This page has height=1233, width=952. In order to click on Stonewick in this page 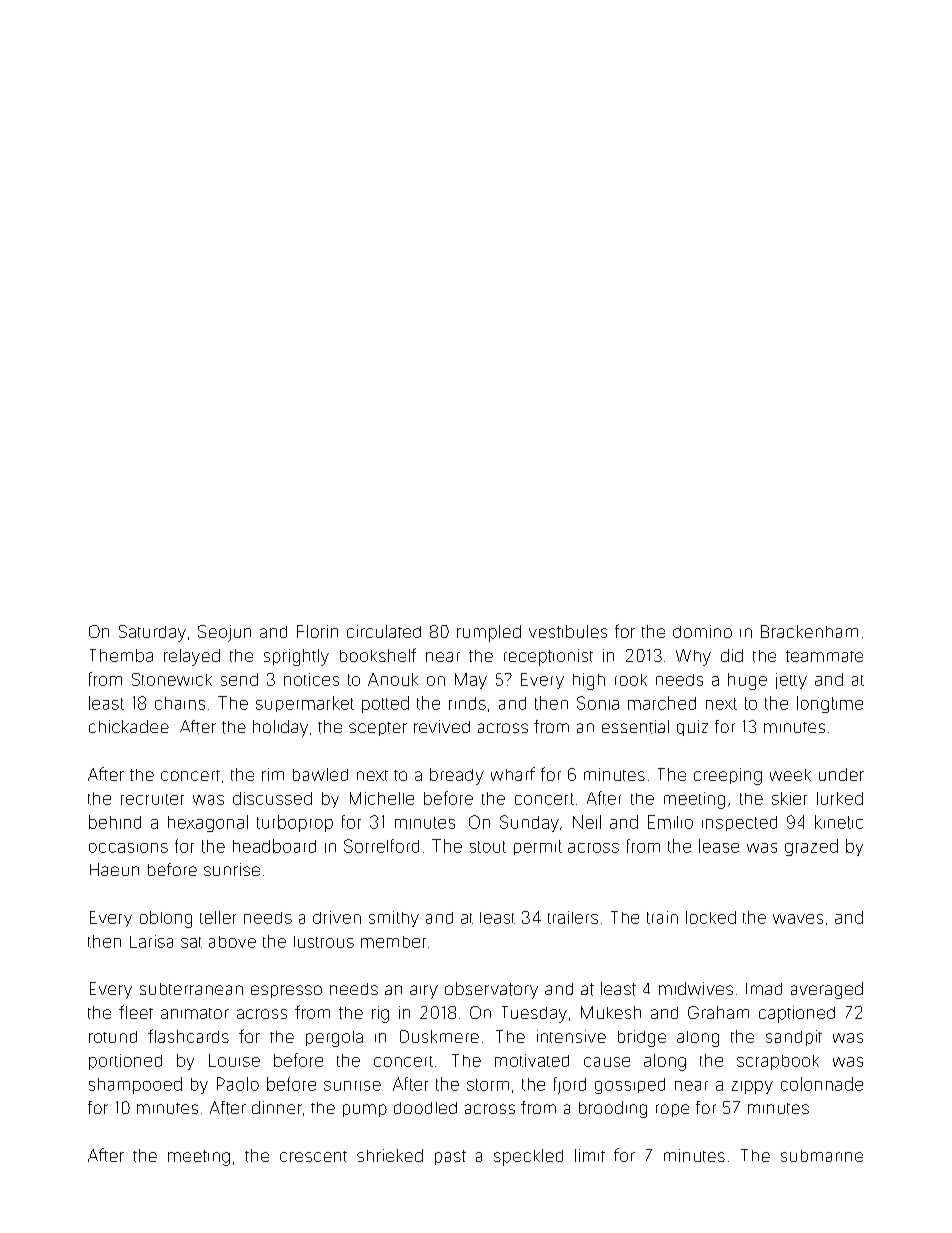, I will do `click(172, 679)`.
